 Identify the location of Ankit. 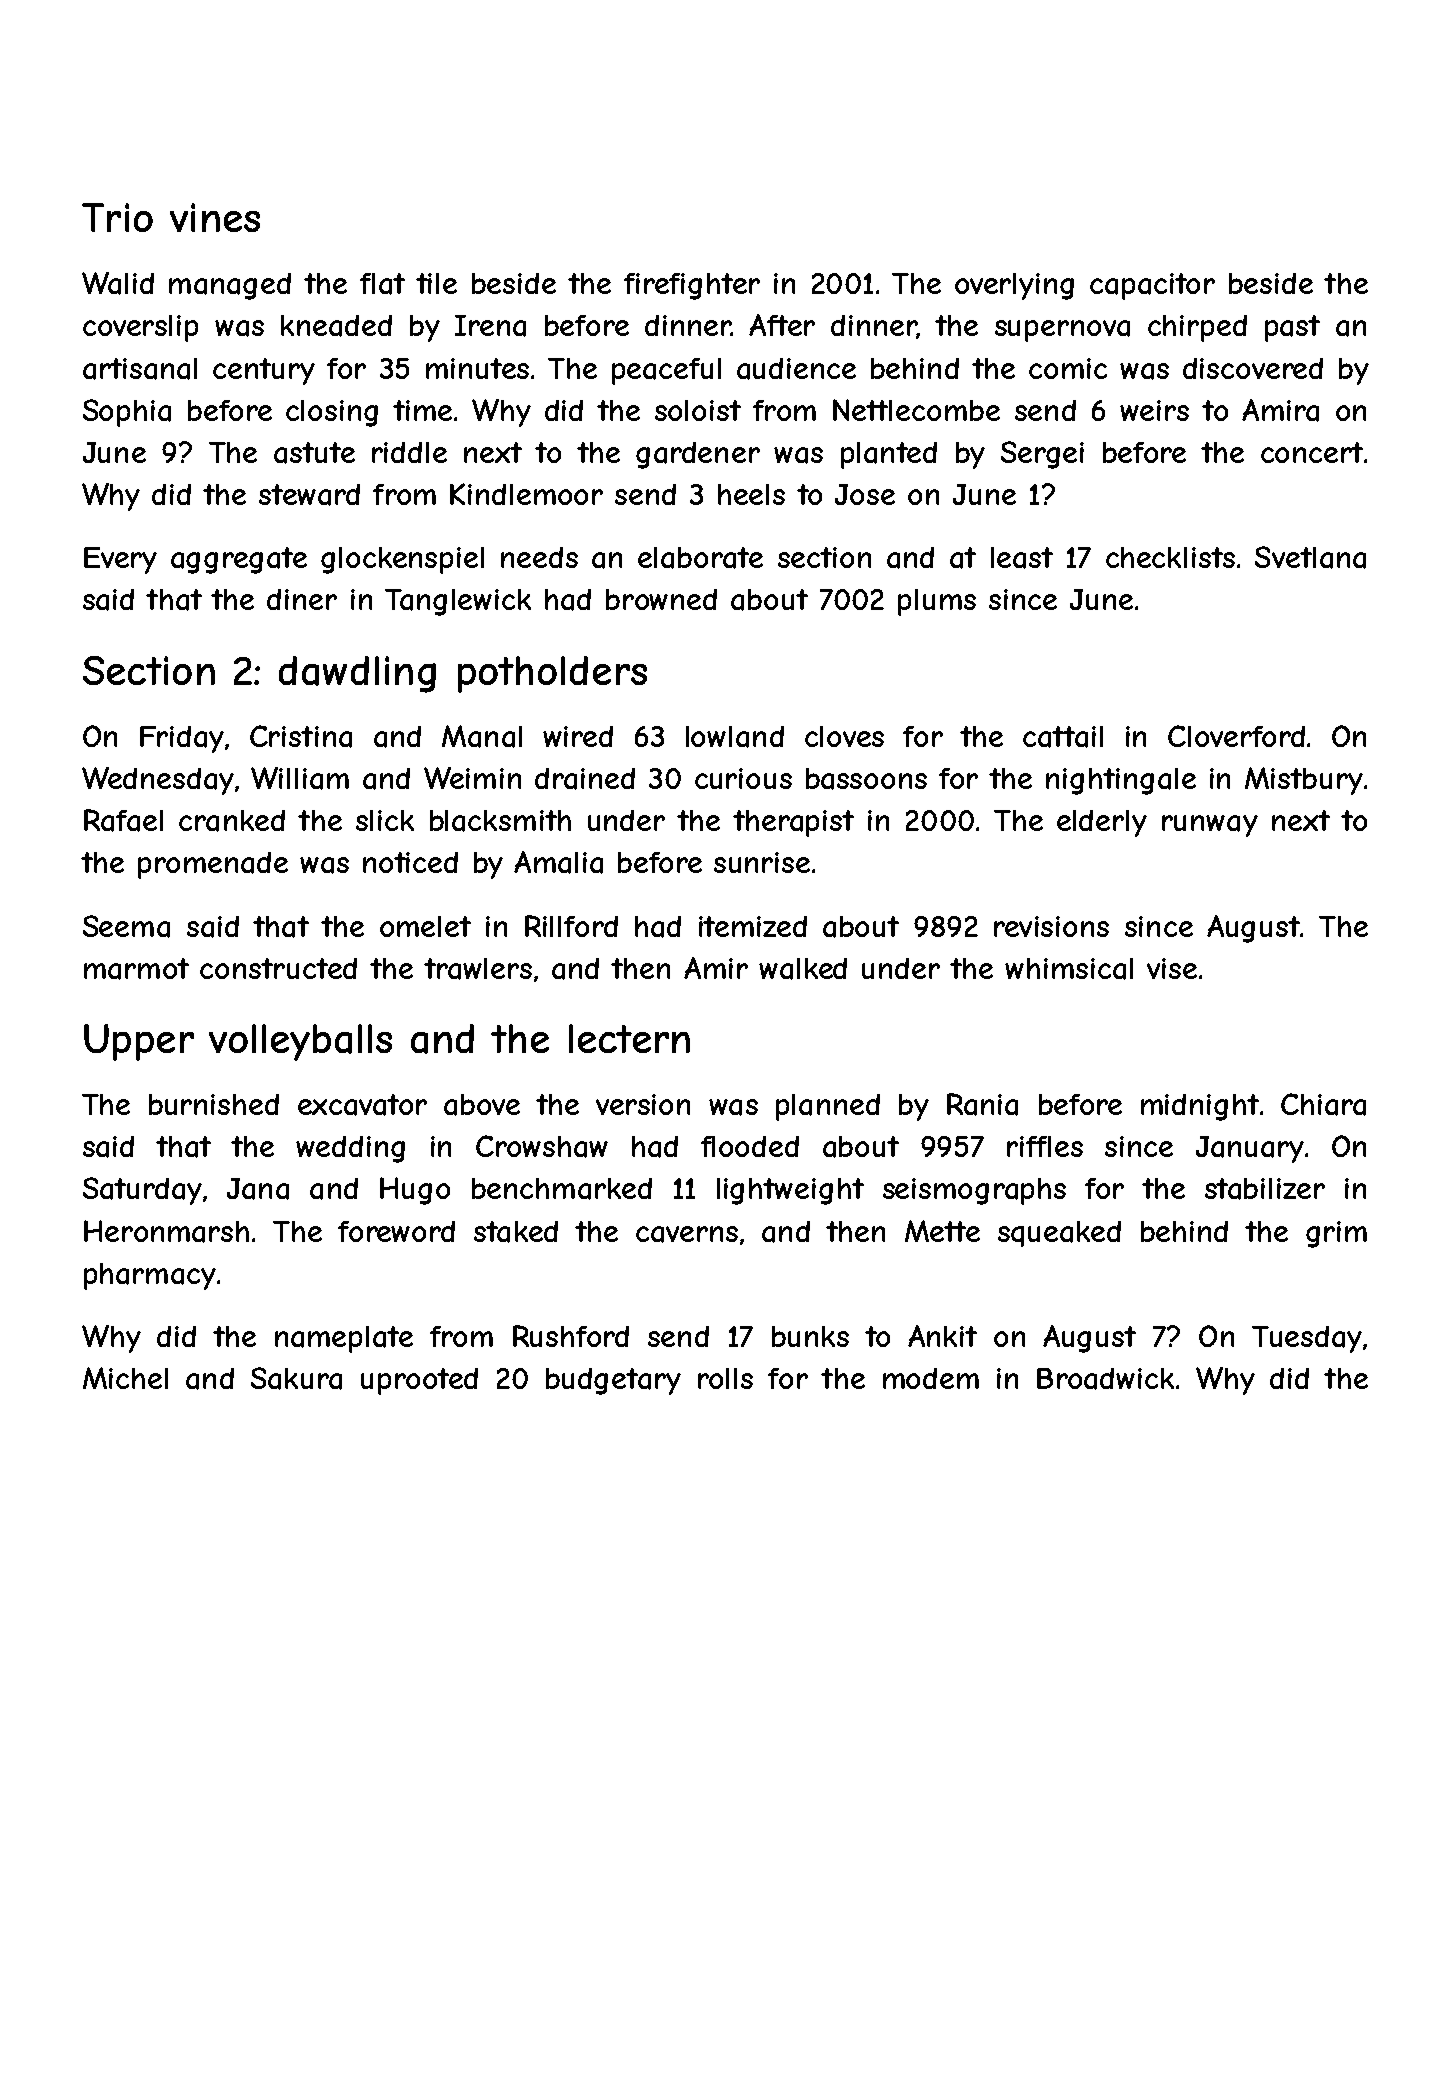
(942, 1336).
